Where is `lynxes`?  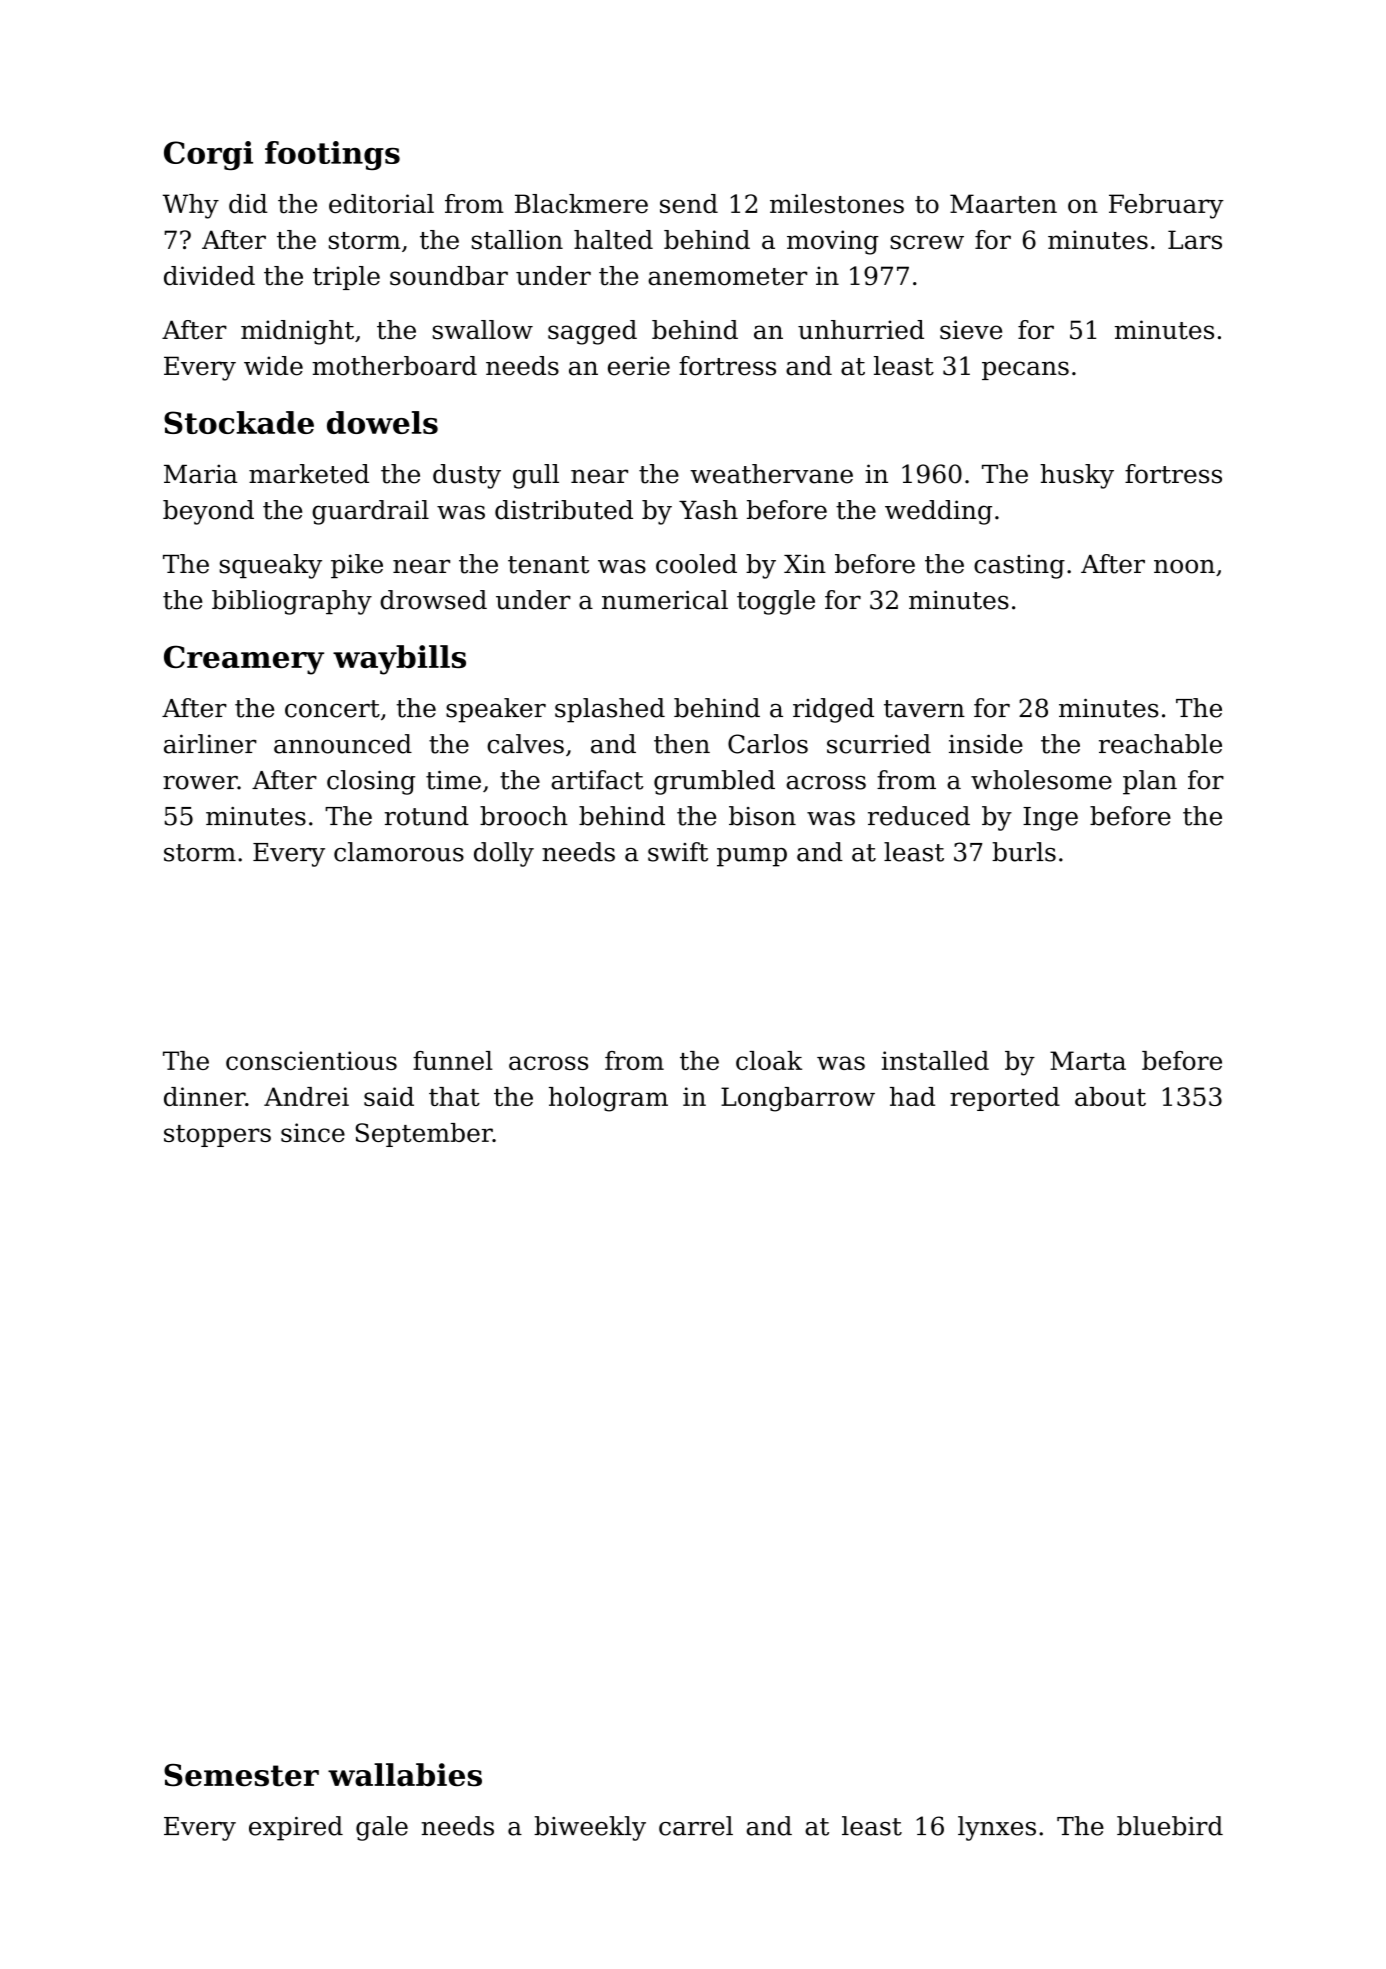 lynxes is located at coordinates (997, 1828).
